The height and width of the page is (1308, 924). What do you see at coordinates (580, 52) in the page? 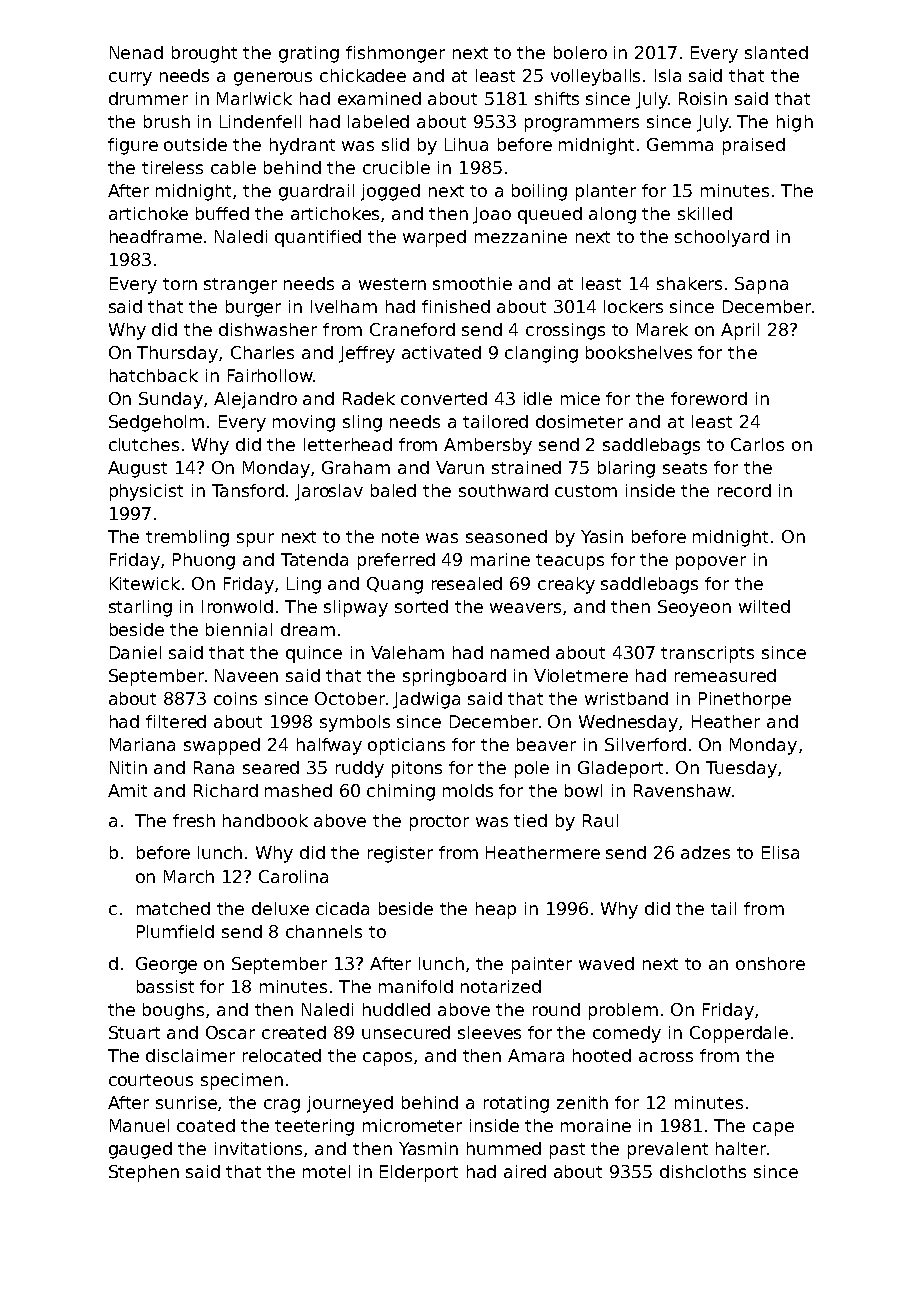
I see `bolero` at bounding box center [580, 52].
